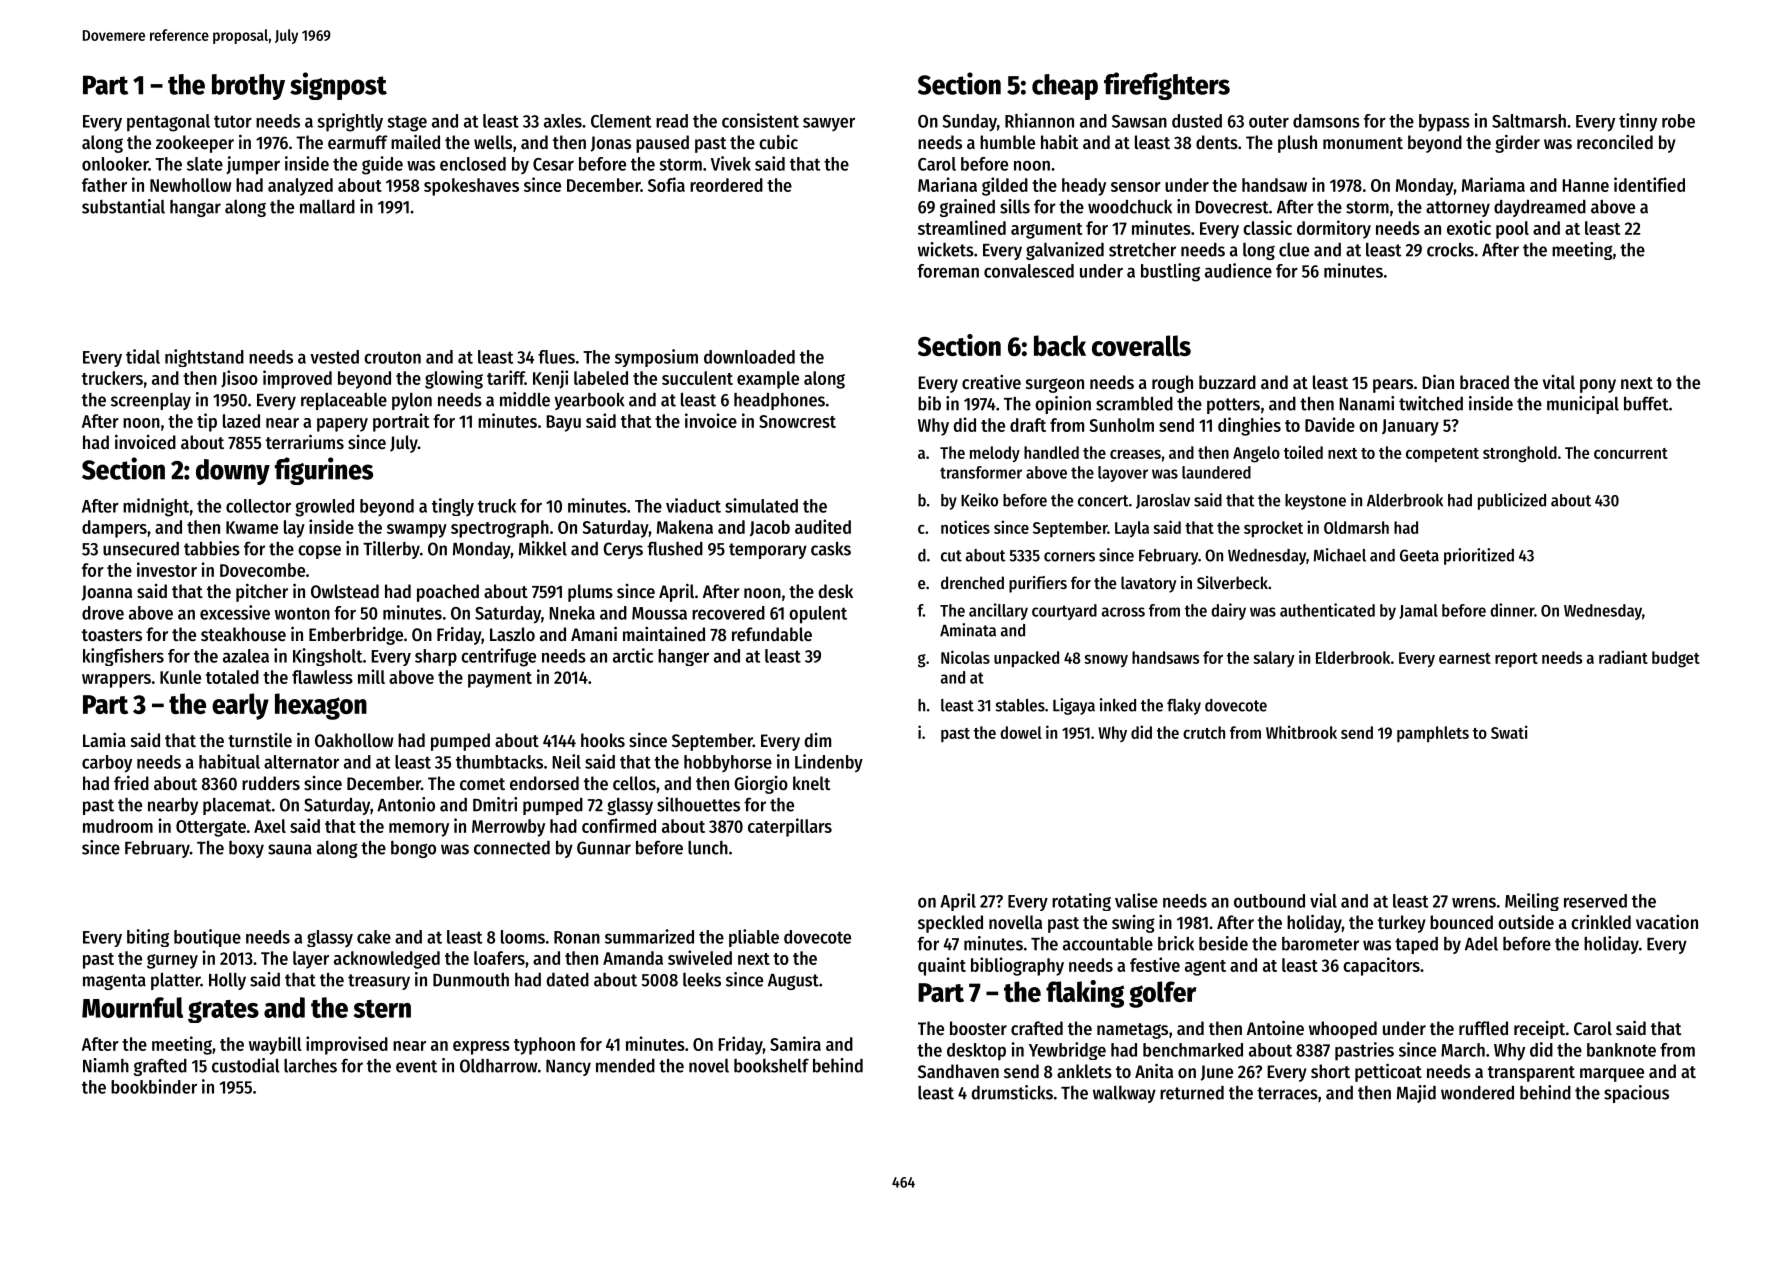  What do you see at coordinates (107, 764) in the screenshot?
I see `carboy` at bounding box center [107, 764].
